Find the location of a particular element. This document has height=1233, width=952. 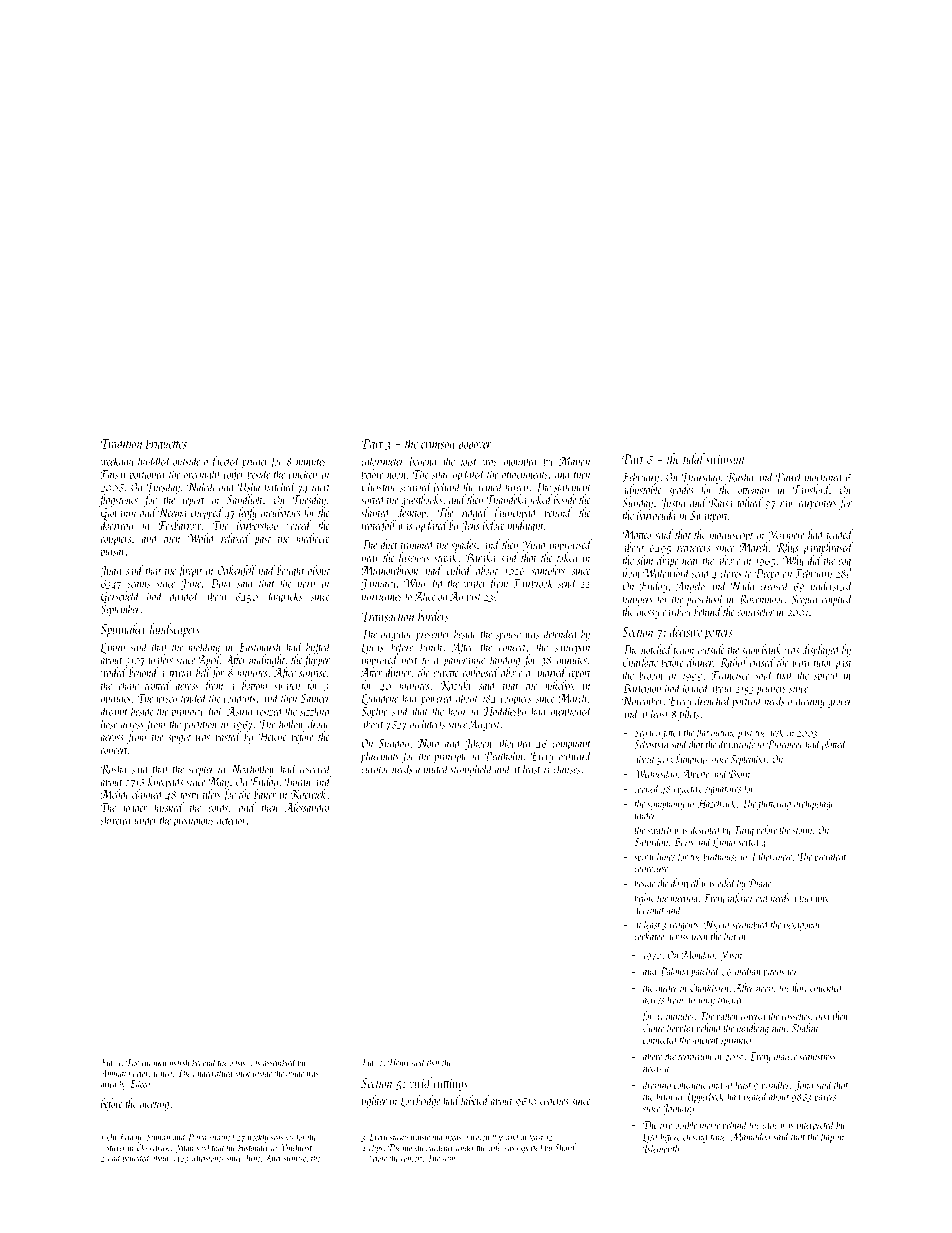

statement is located at coordinates (572, 488).
